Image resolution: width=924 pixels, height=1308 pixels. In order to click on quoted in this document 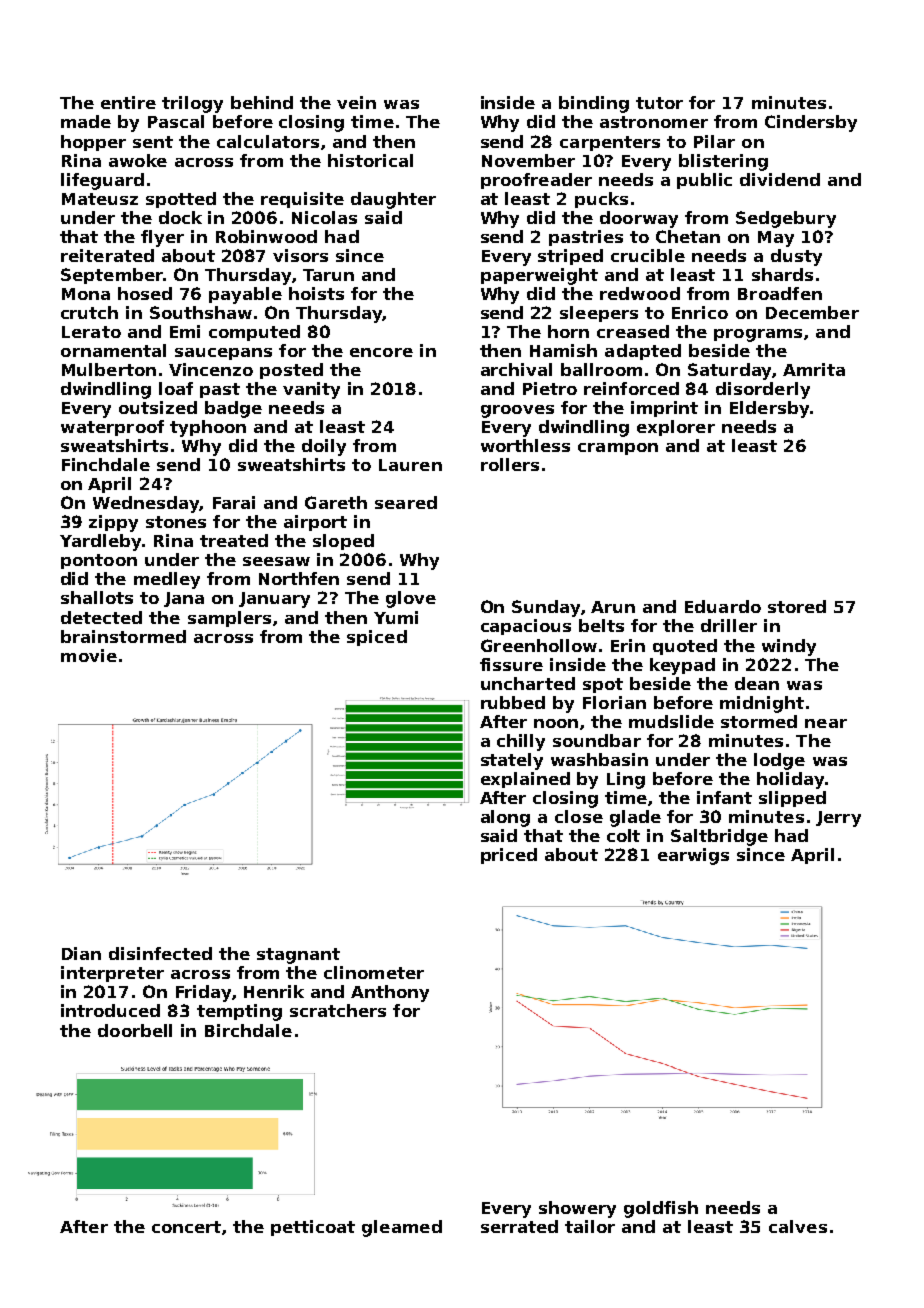, I will do `click(685, 647)`.
